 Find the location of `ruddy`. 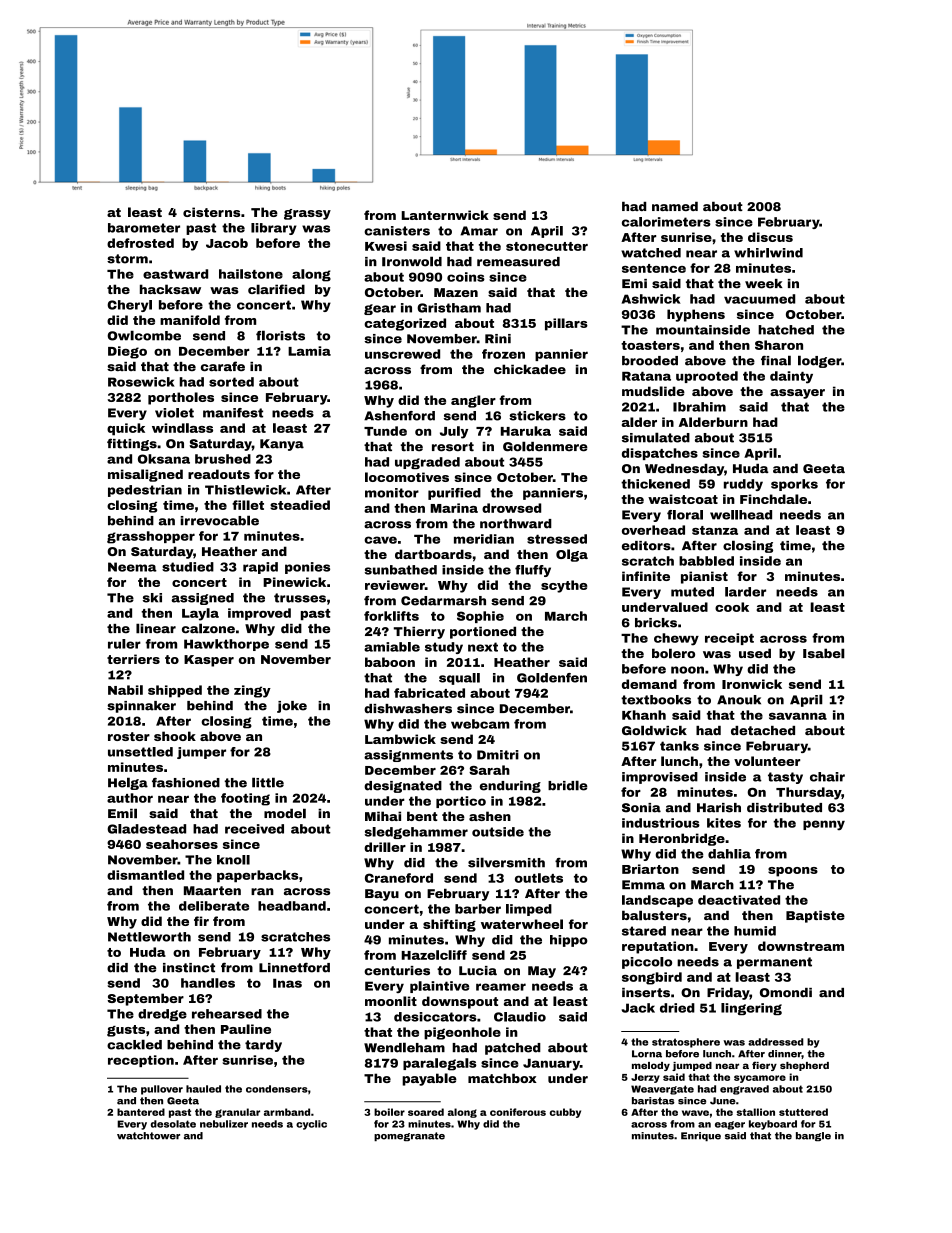

ruddy is located at coordinates (743, 485).
